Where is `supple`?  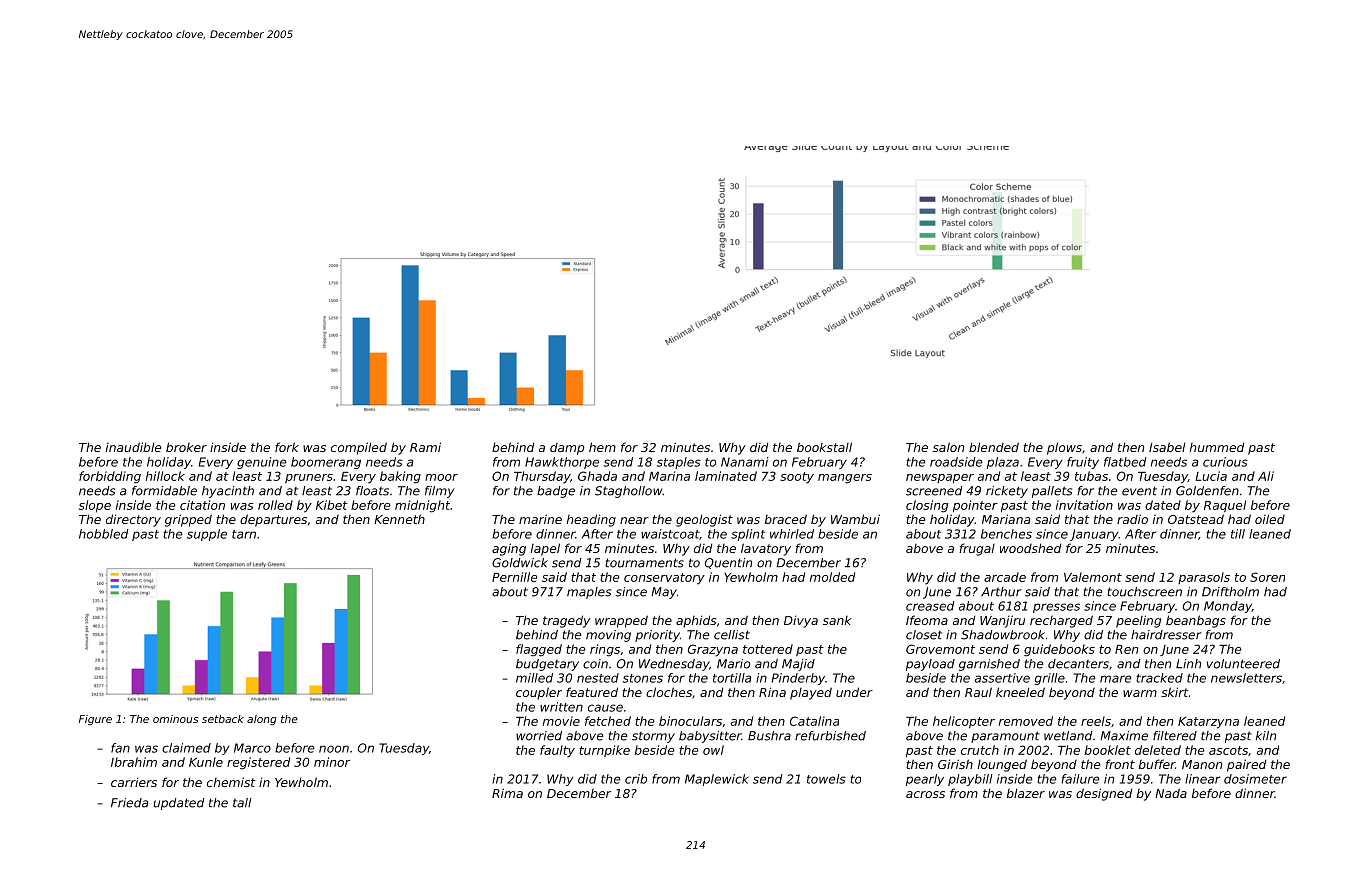
supple is located at coordinates (207, 535).
